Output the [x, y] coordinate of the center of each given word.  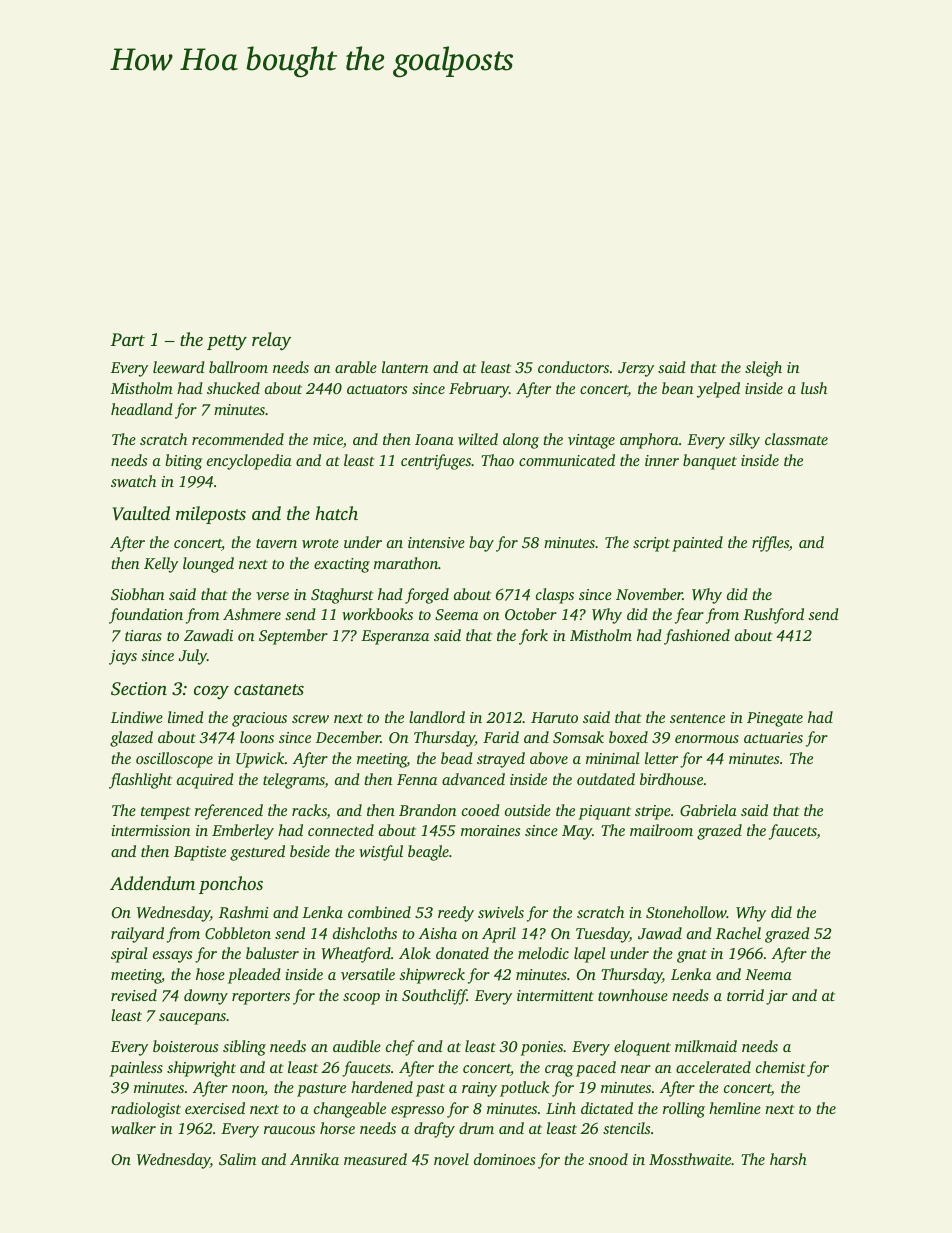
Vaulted [141, 513]
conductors [573, 367]
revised [134, 995]
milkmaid [706, 1046]
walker [133, 1128]
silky [744, 441]
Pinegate [775, 719]
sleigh [763, 369]
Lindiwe [137, 717]
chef [400, 1048]
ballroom [238, 367]
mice [328, 439]
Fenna [417, 779]
